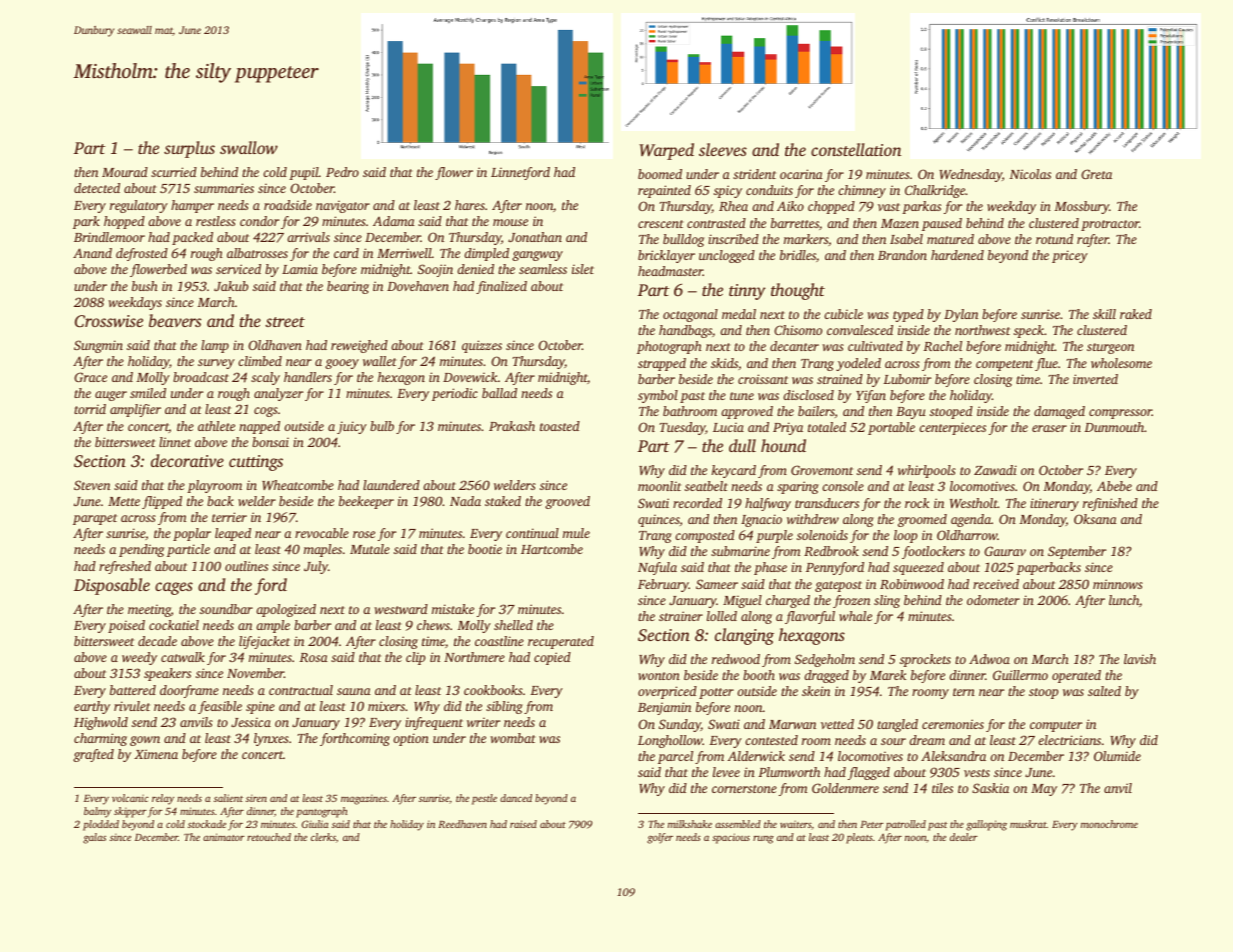 The height and width of the screenshot is (952, 1233). I want to click on mouse, so click(510, 222).
